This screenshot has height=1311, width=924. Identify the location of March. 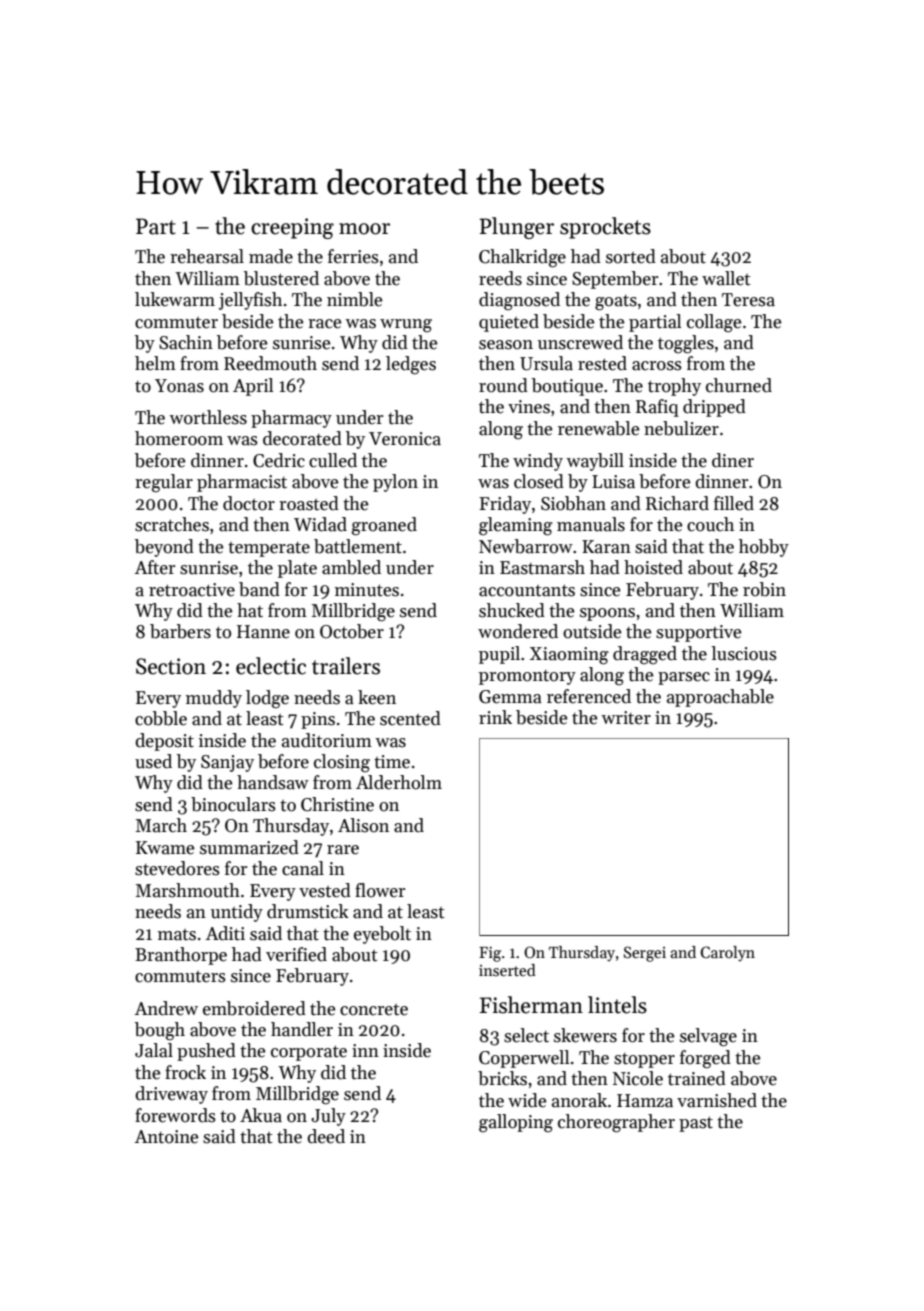
(161, 825).
